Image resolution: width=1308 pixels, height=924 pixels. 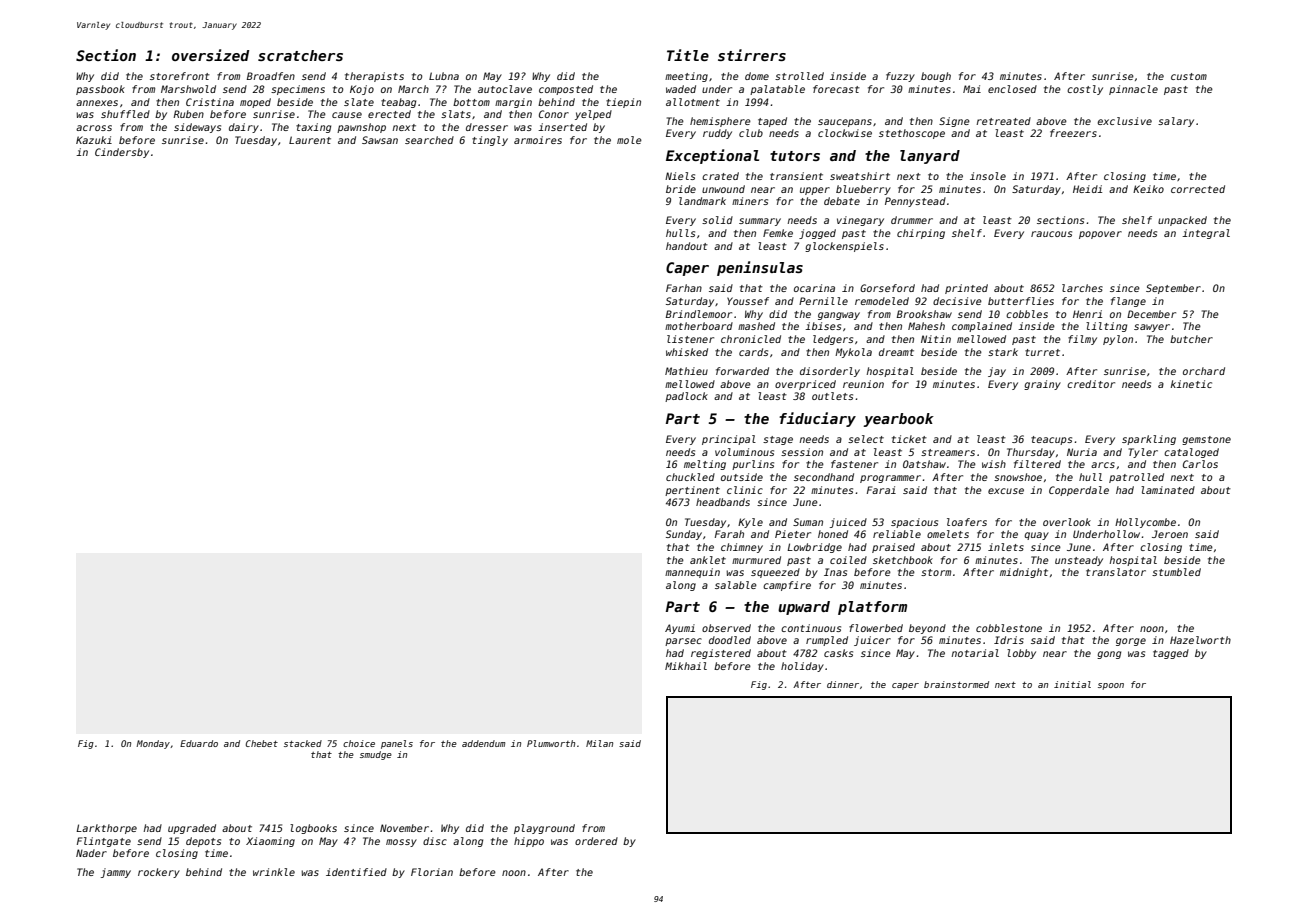 I want to click on custom, so click(x=1189, y=76).
